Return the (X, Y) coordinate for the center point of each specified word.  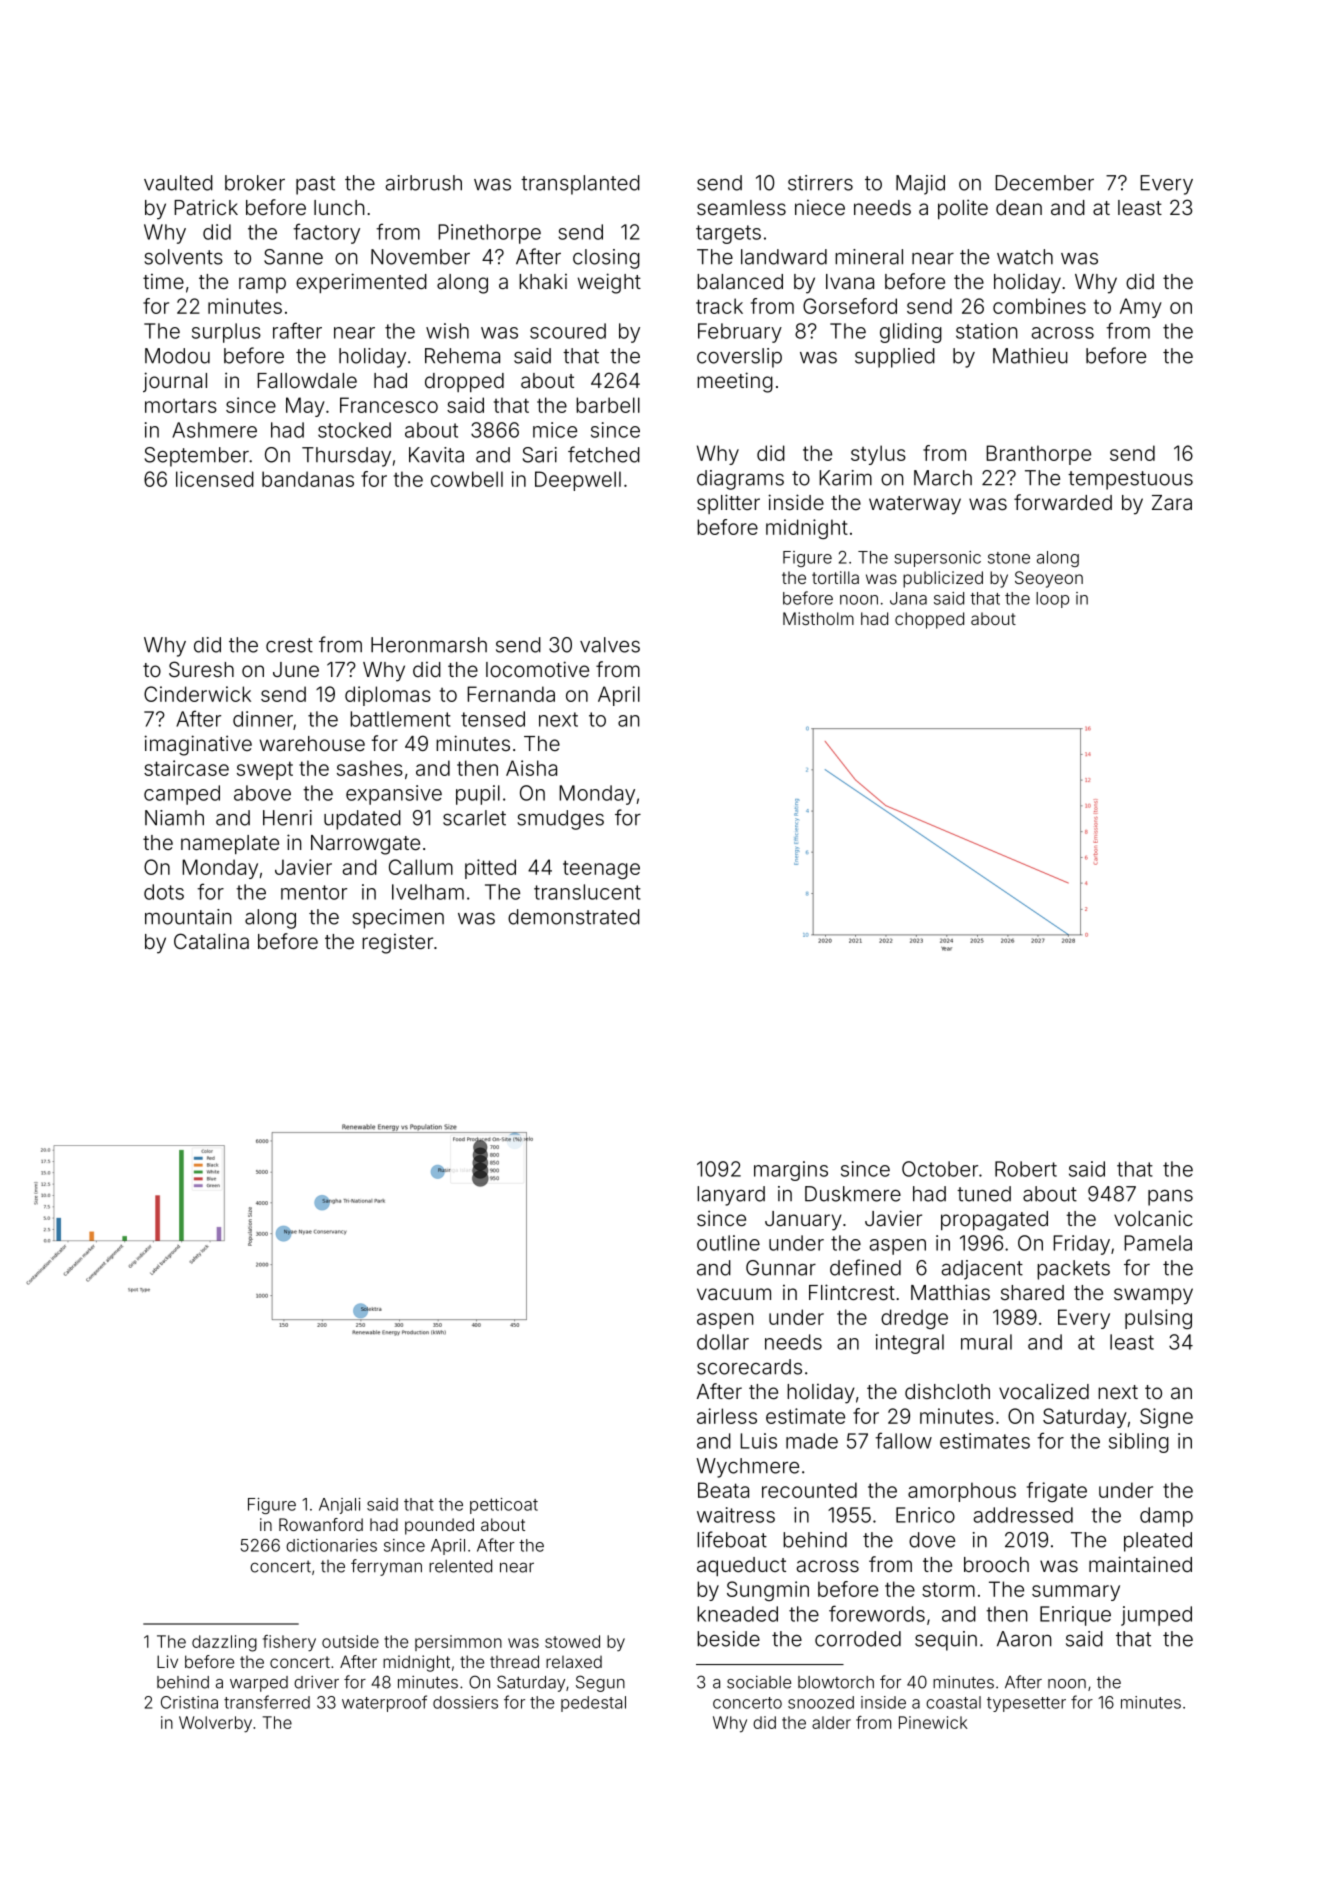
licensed (215, 479)
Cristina (189, 1702)
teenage (601, 869)
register (397, 944)
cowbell (467, 479)
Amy (1141, 308)
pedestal (593, 1704)
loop (1052, 600)
